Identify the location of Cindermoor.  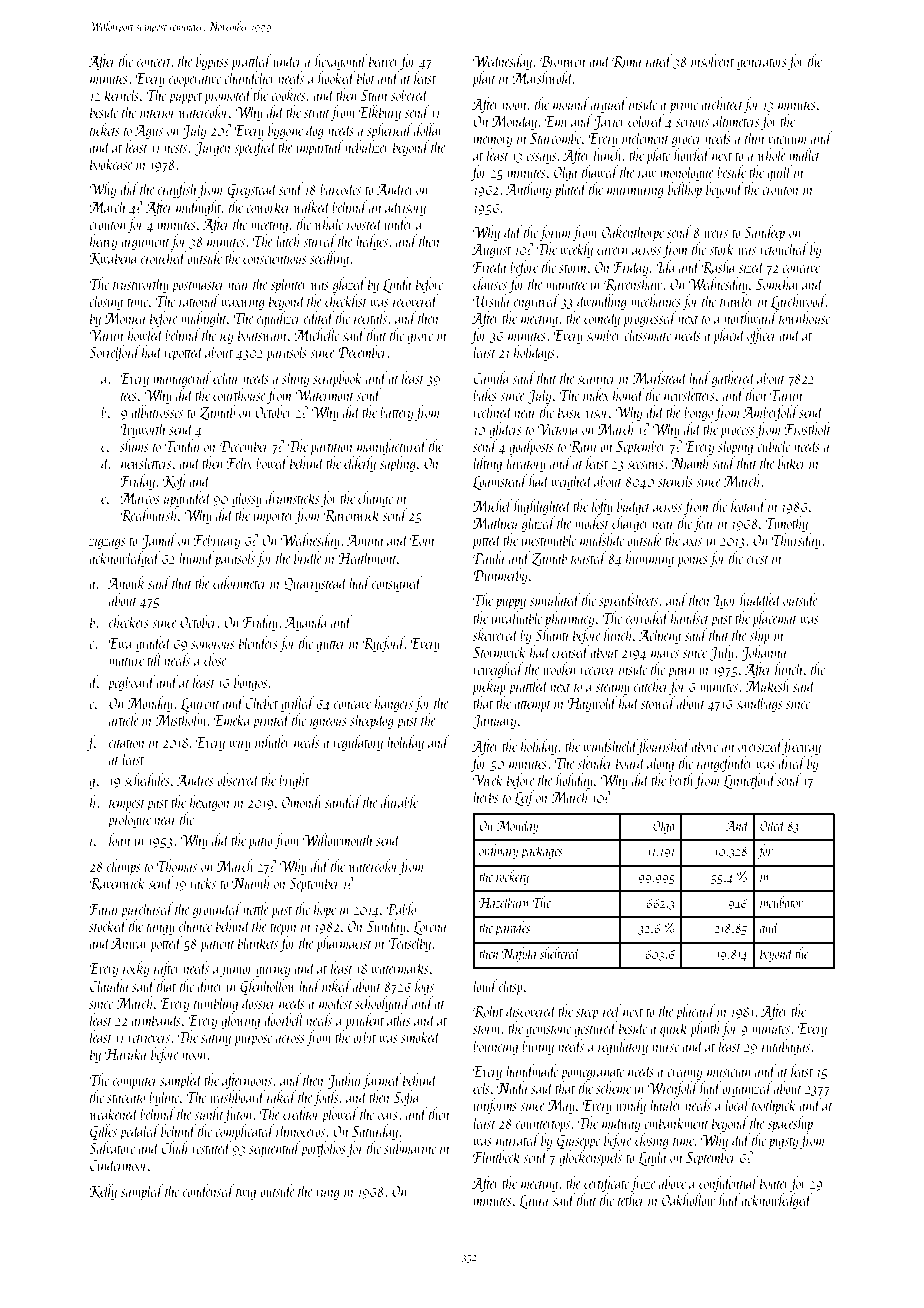
(119, 1164).
